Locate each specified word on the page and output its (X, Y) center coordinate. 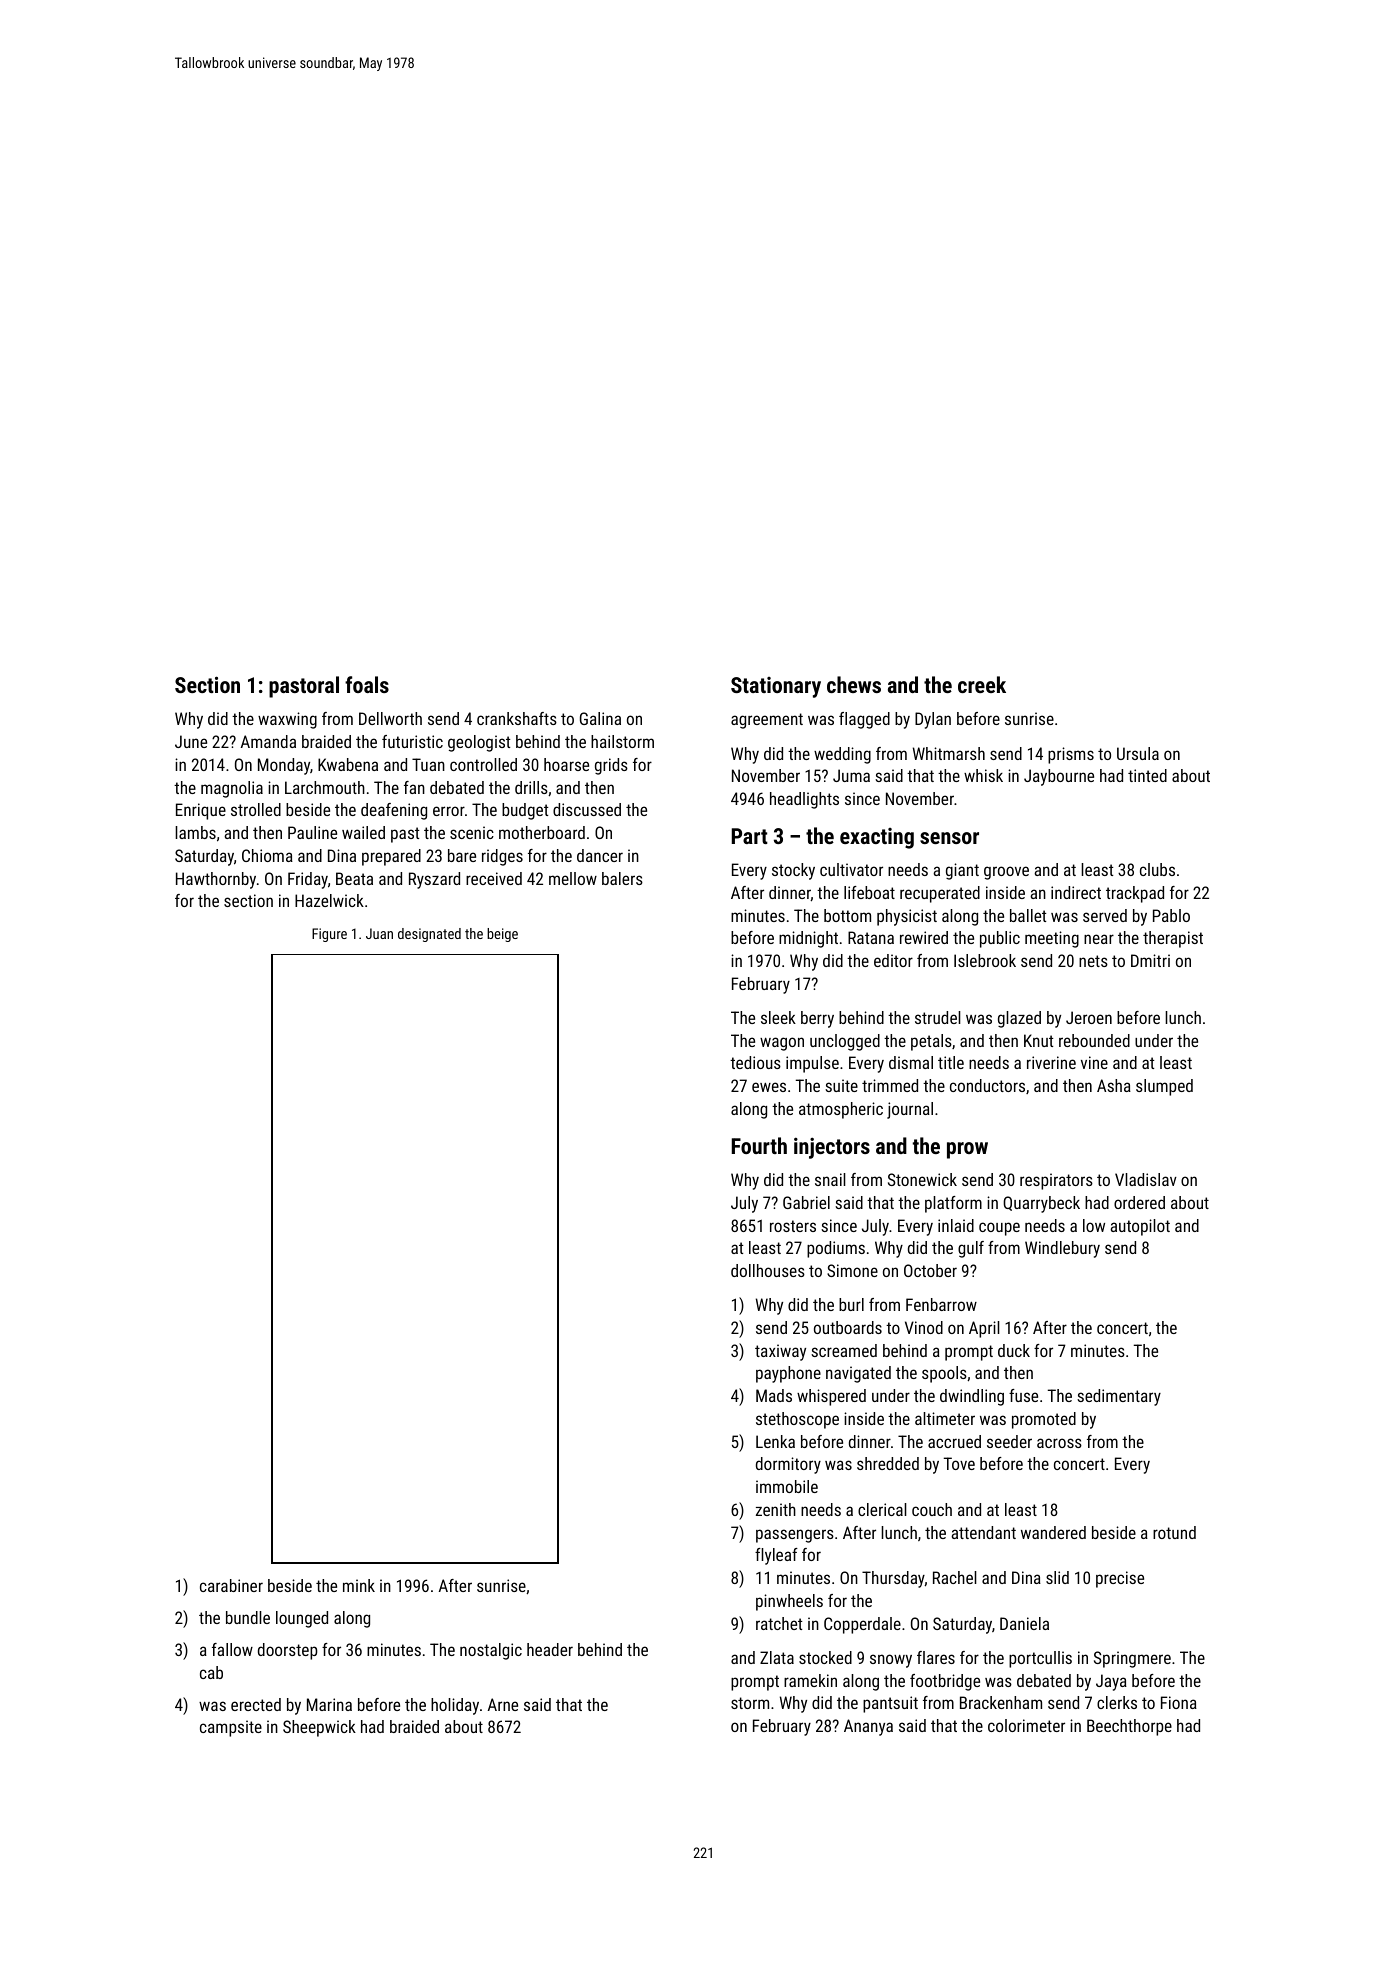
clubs (1157, 869)
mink (359, 1585)
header (550, 1649)
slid (1057, 1577)
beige (502, 935)
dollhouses (768, 1270)
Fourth (759, 1145)
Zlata (777, 1657)
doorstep (288, 1651)
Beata (354, 878)
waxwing (287, 720)
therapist (1173, 939)
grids (611, 766)
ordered (1139, 1202)
